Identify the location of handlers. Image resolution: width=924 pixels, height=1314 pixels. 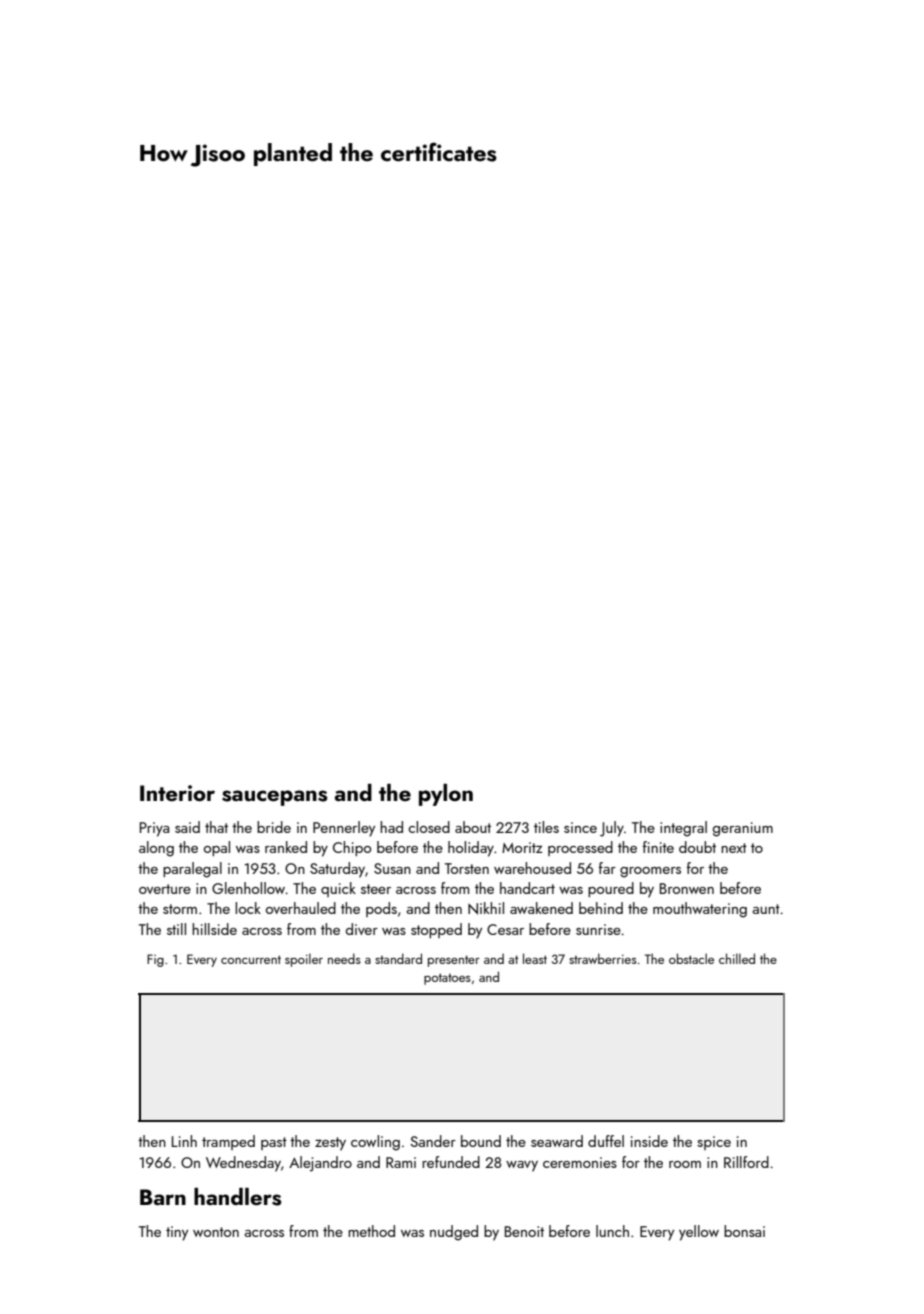
(237, 1197).
